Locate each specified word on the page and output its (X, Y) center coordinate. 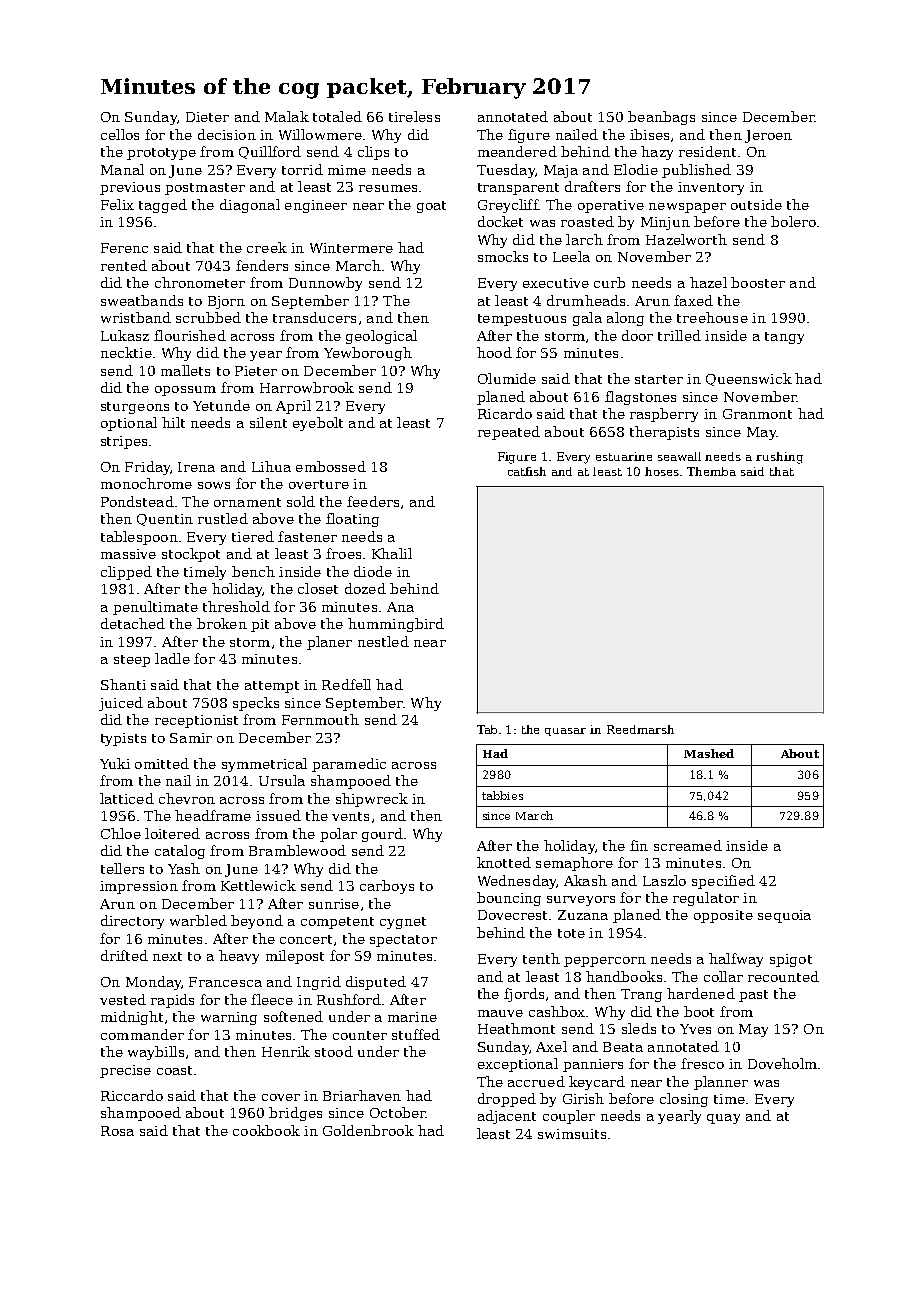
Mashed (709, 753)
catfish (527, 471)
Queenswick (749, 379)
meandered (517, 151)
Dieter (207, 117)
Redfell (346, 684)
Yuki (115, 763)
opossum (185, 391)
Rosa (117, 1131)
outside (756, 204)
